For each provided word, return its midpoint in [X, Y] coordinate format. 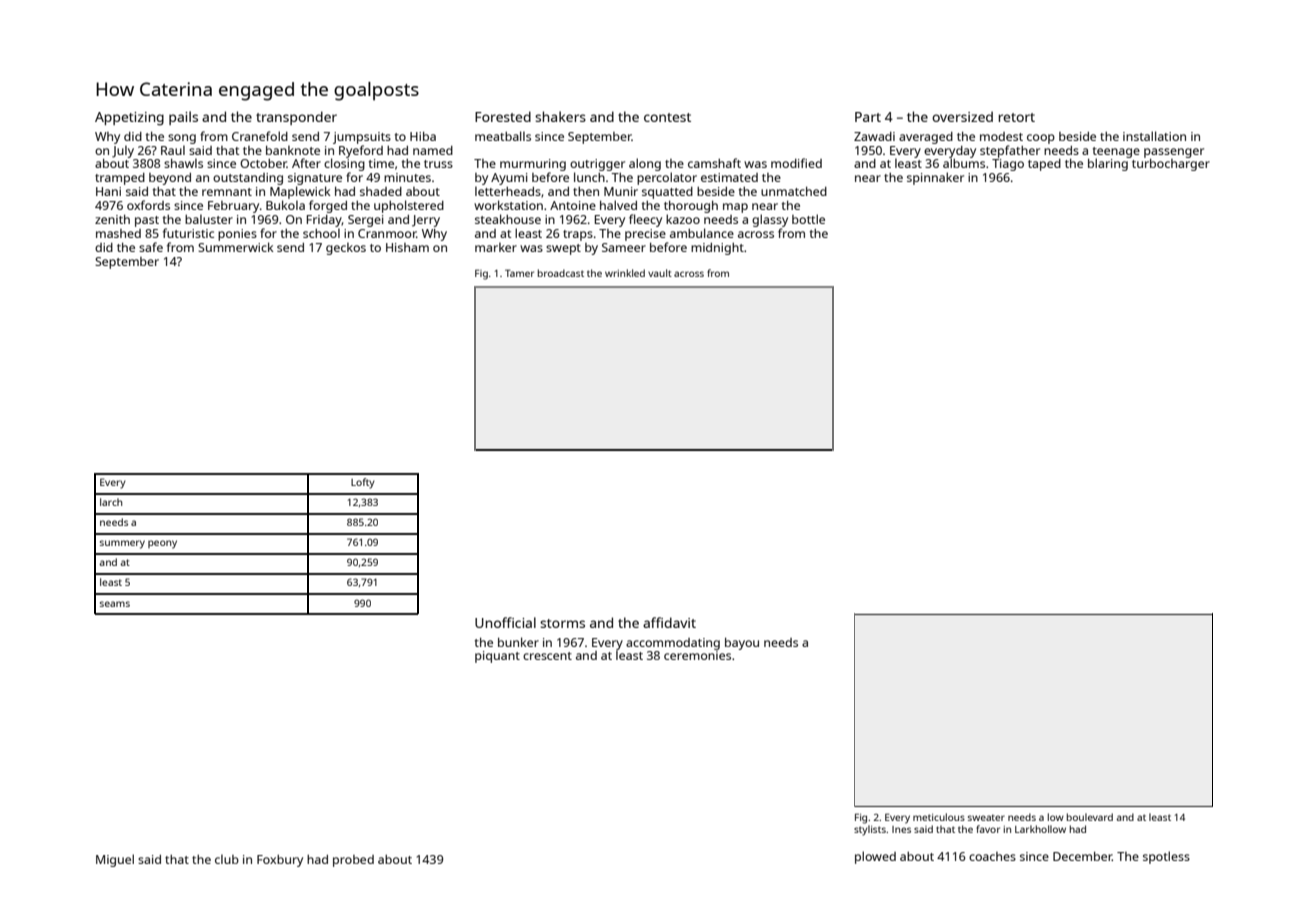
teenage [1116, 152]
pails [183, 118]
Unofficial [505, 622]
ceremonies [697, 655]
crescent [547, 656]
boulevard [1090, 817]
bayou [742, 644]
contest [667, 117]
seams [115, 604]
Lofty [363, 483]
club [227, 859]
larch [111, 502]
